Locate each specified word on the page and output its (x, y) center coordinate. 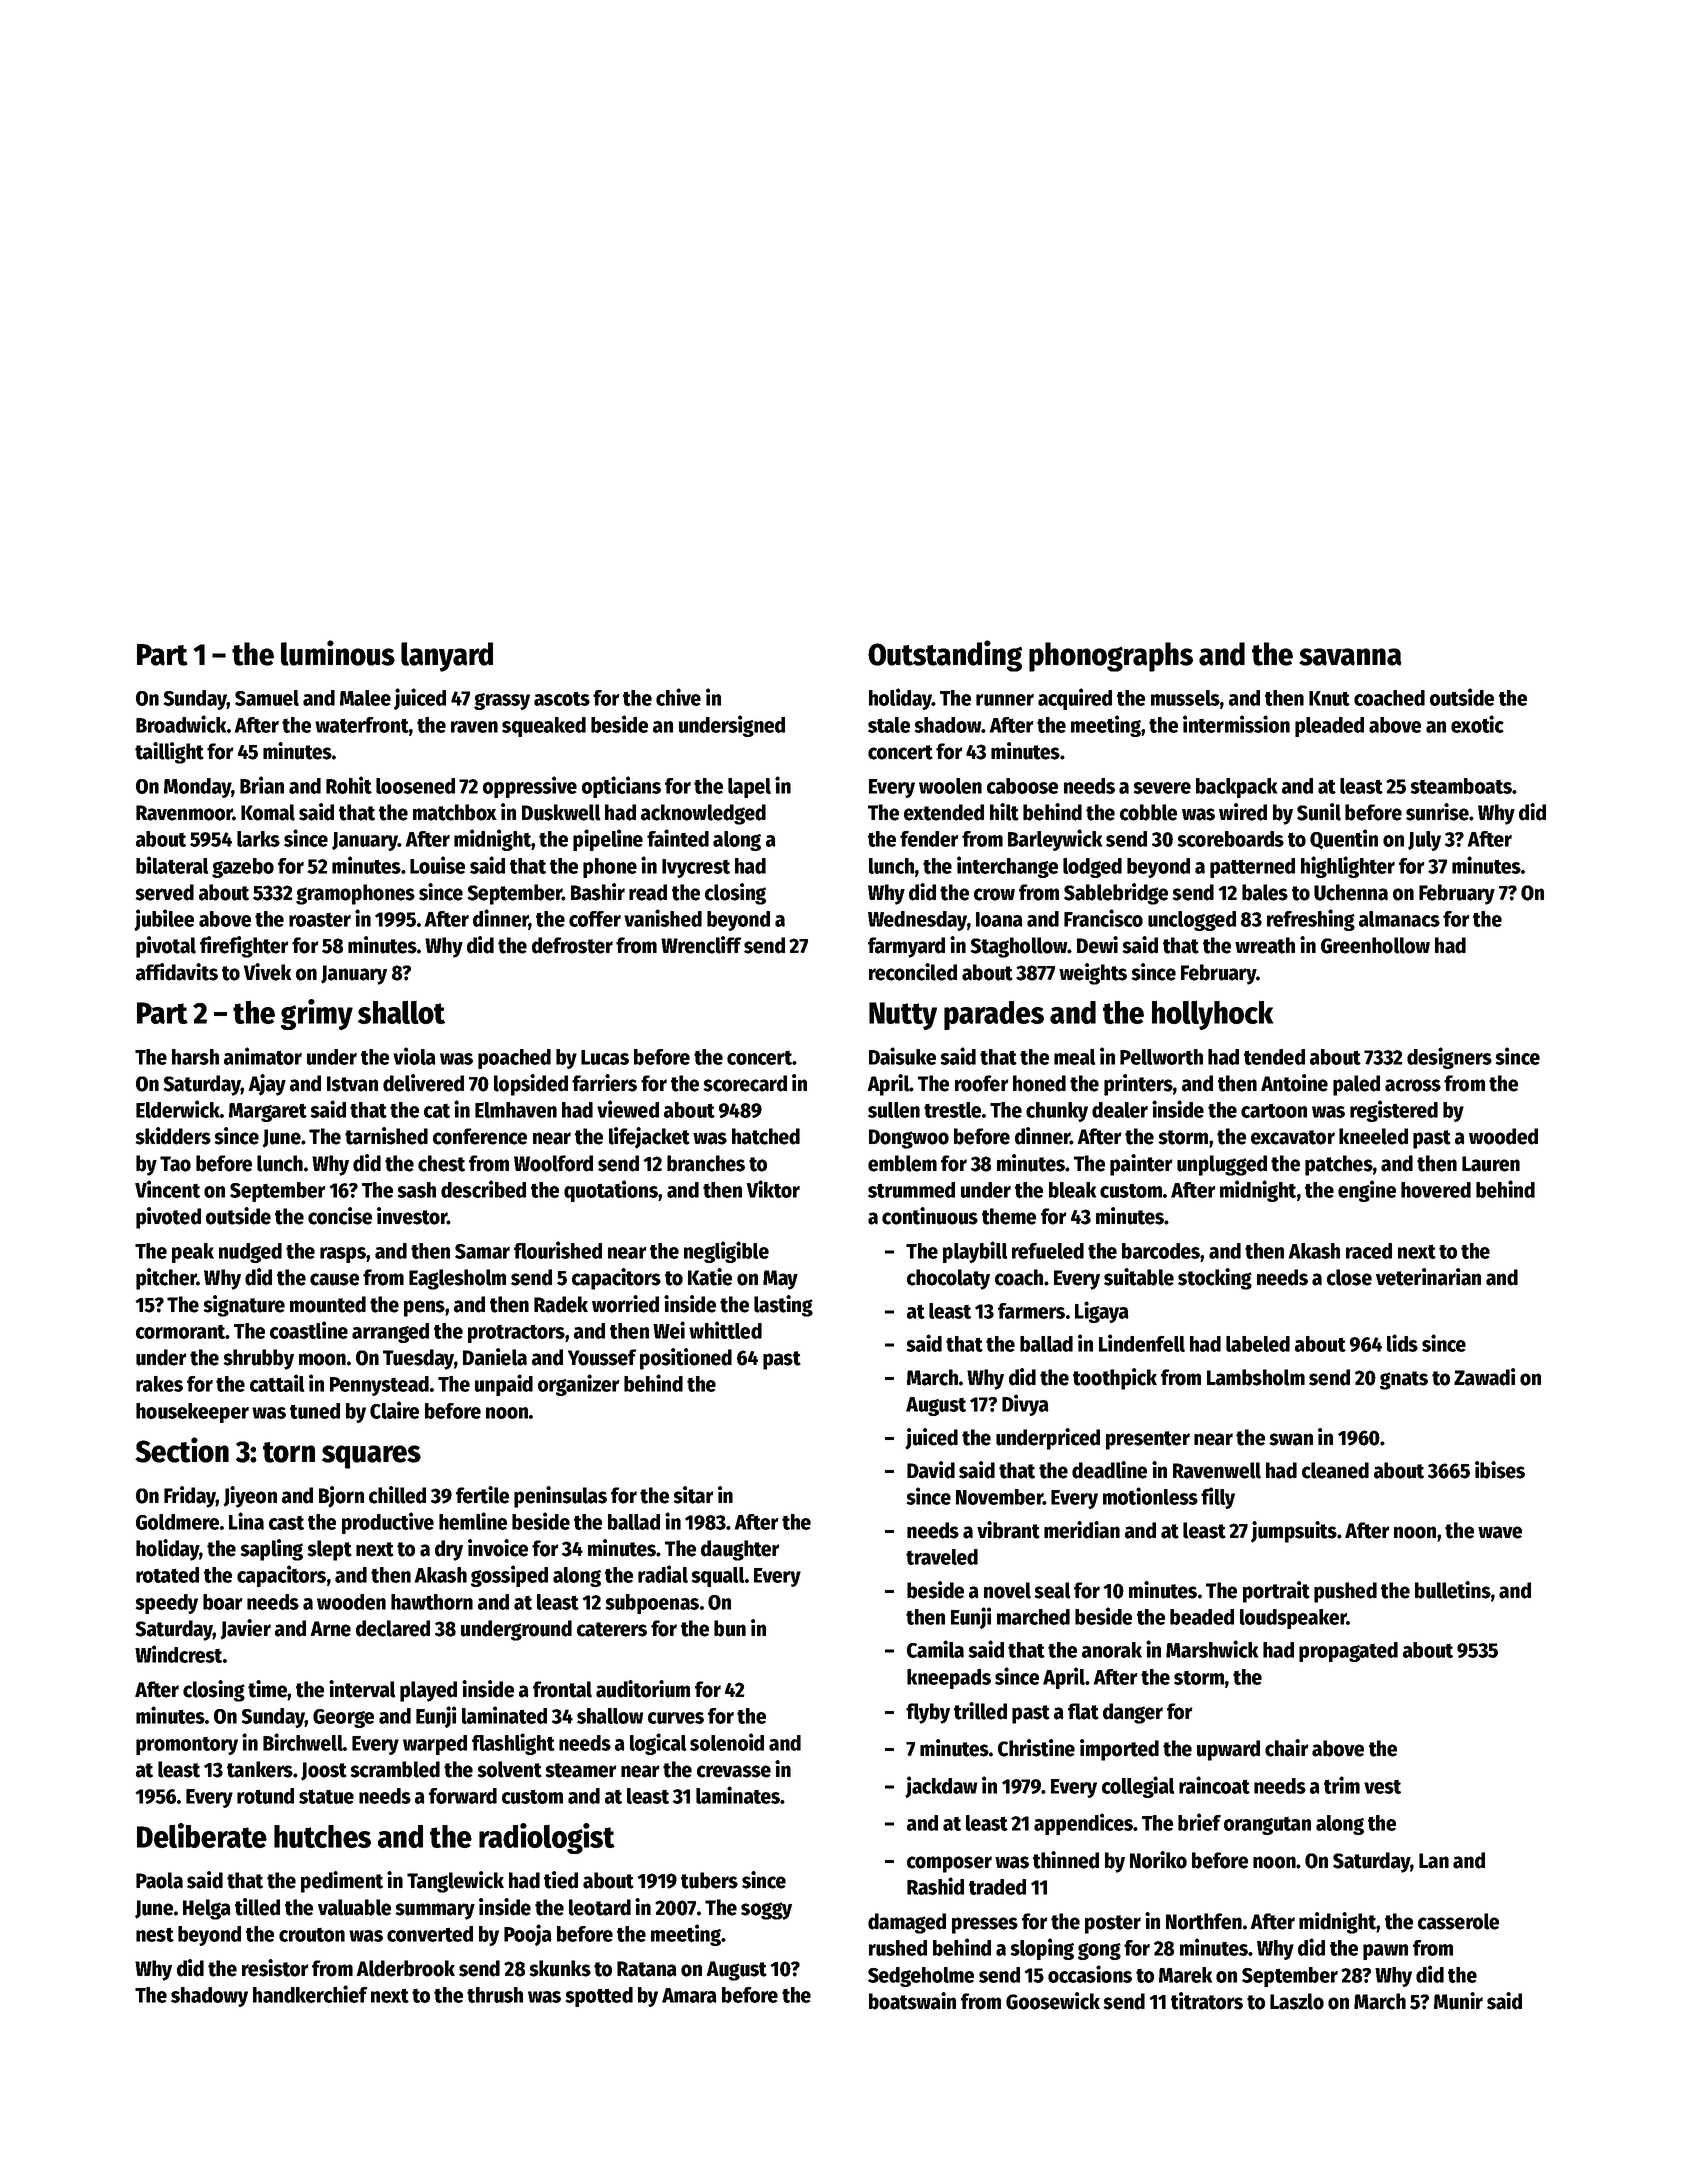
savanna (1350, 657)
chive (678, 697)
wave (1500, 1532)
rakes (159, 1384)
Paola (159, 1880)
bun (730, 1628)
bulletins (1453, 1590)
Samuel (267, 698)
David (931, 1470)
